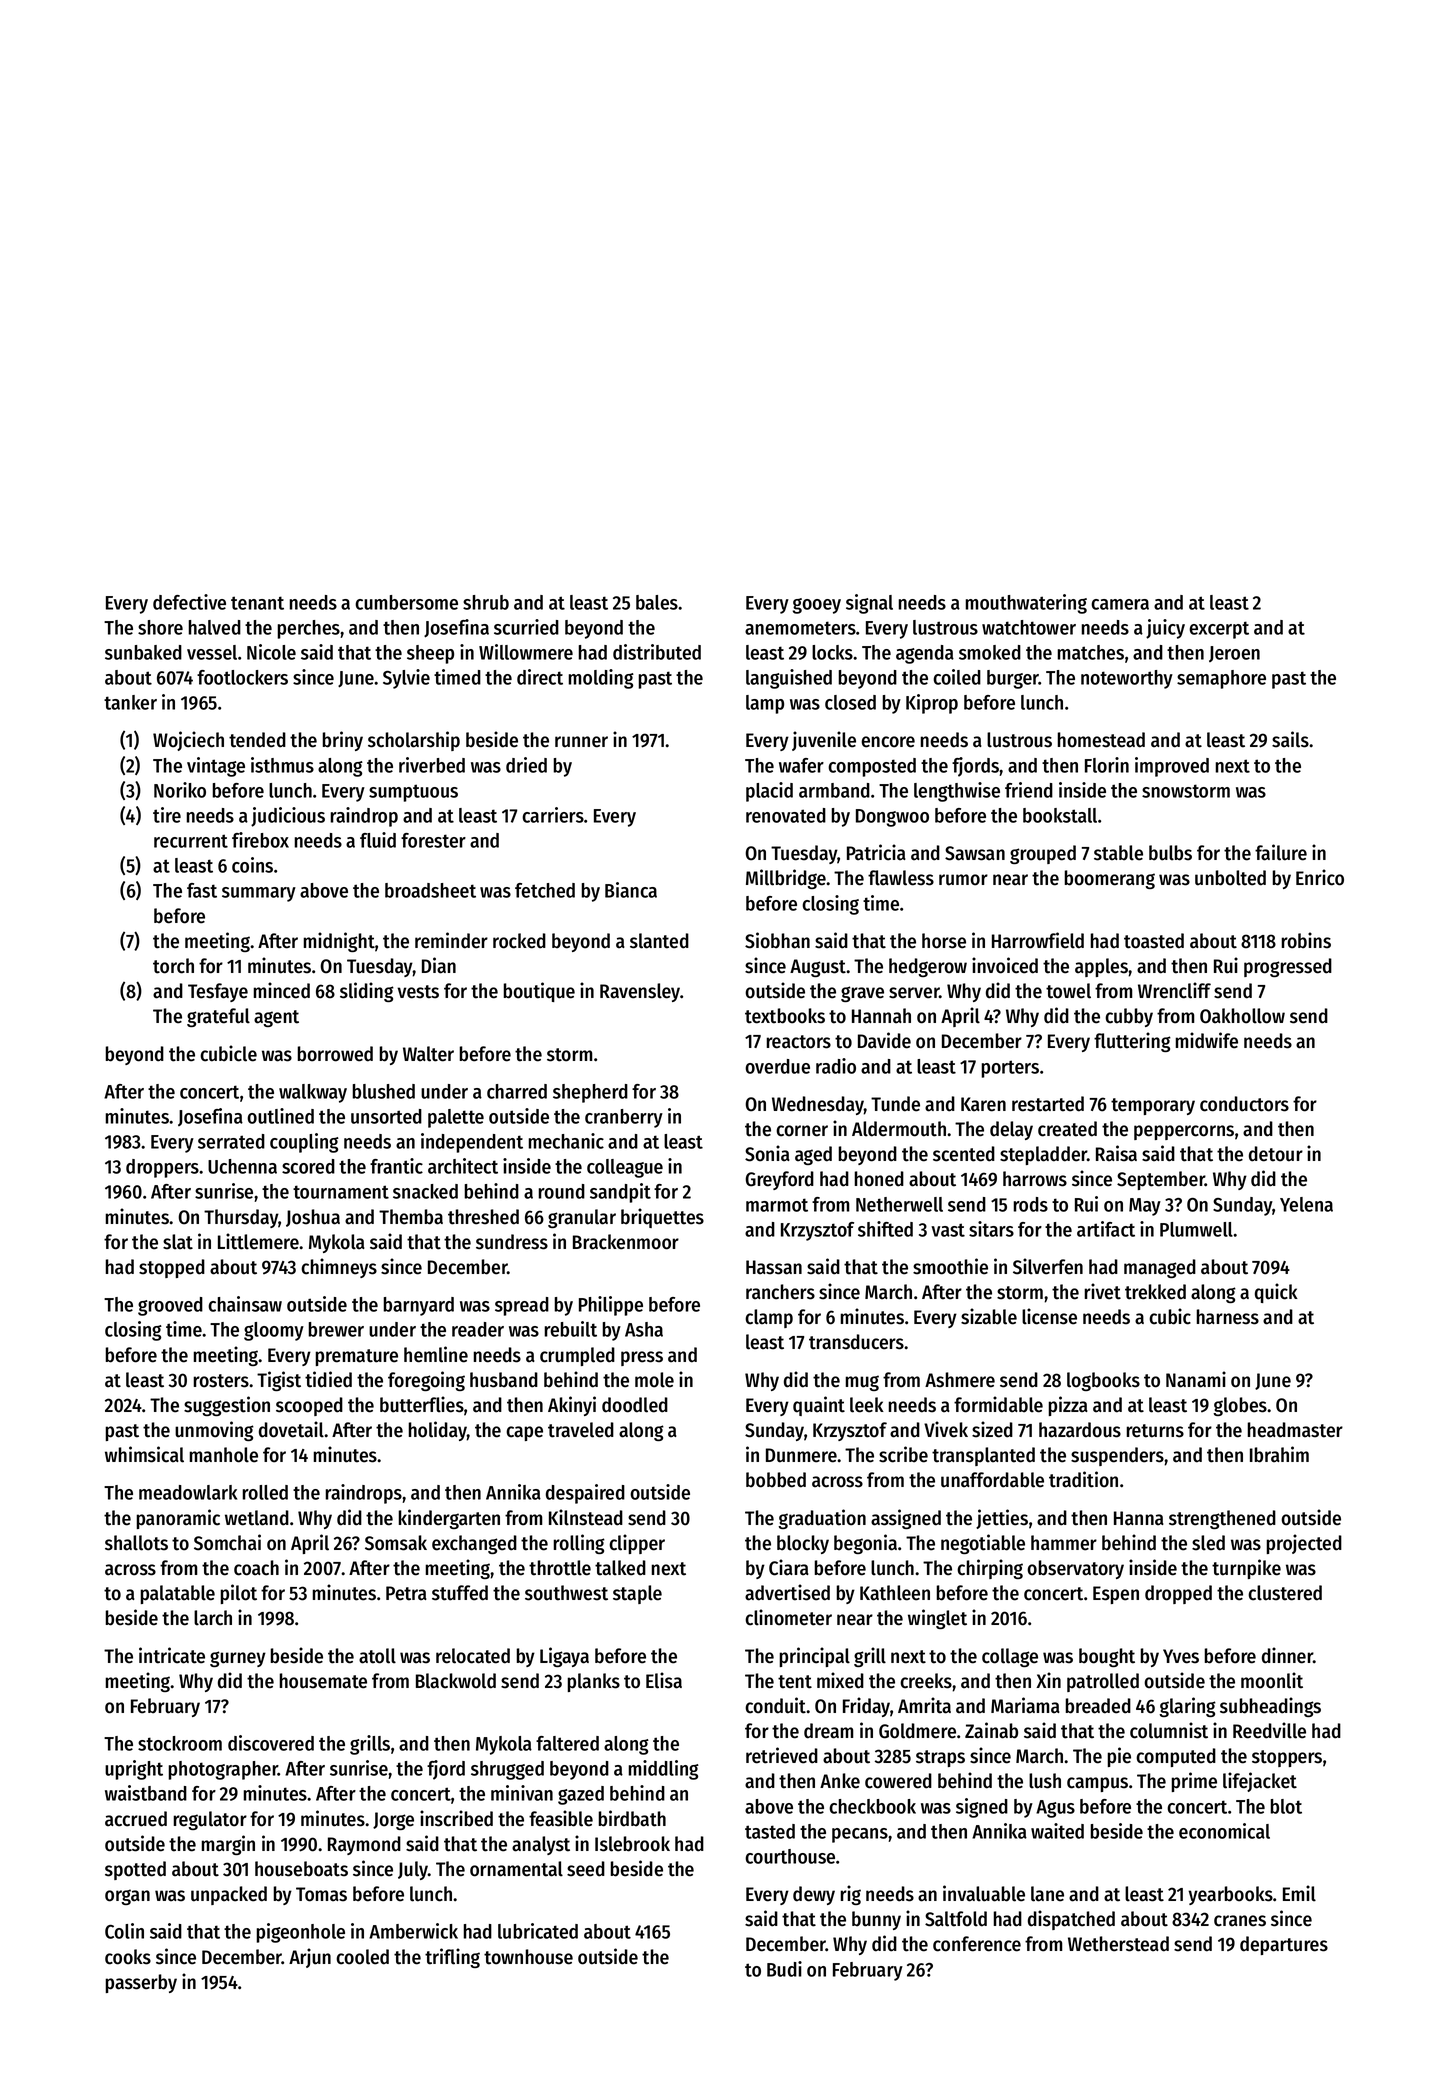 The image size is (1450, 2100). I want to click on cooks, so click(128, 1957).
